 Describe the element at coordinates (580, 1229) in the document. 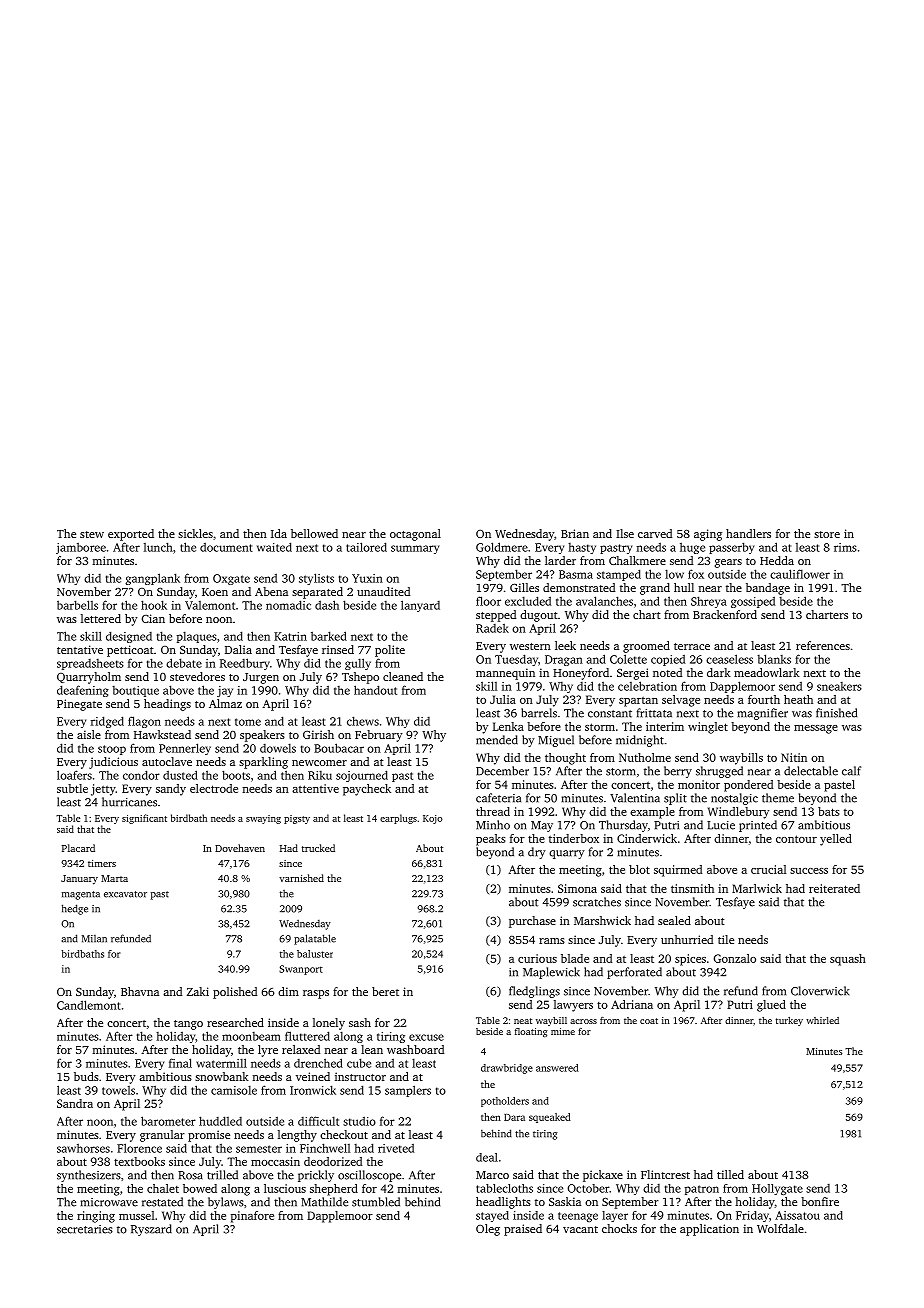

I see `vacant` at that location.
